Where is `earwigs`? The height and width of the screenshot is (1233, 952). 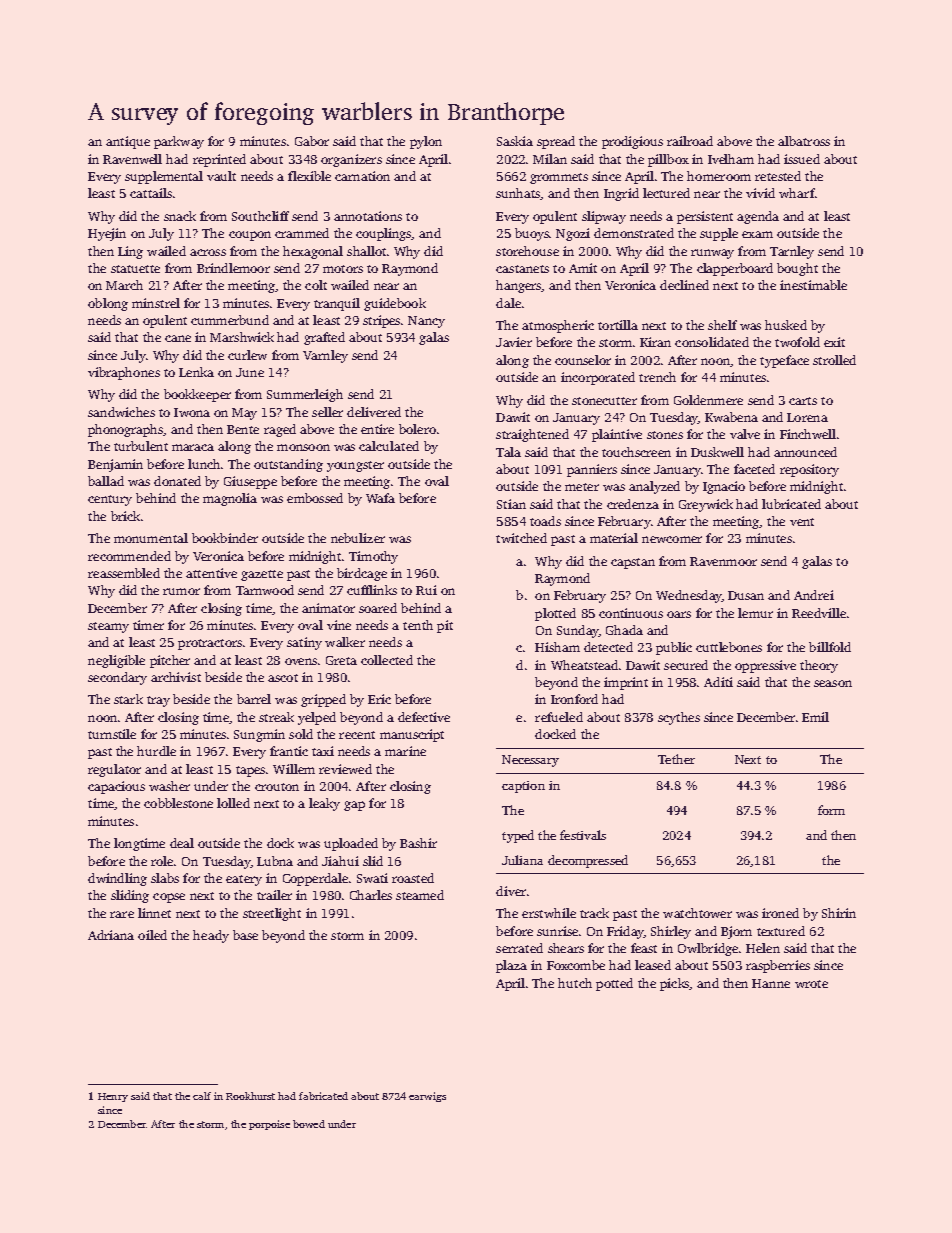 earwigs is located at coordinates (427, 1097).
